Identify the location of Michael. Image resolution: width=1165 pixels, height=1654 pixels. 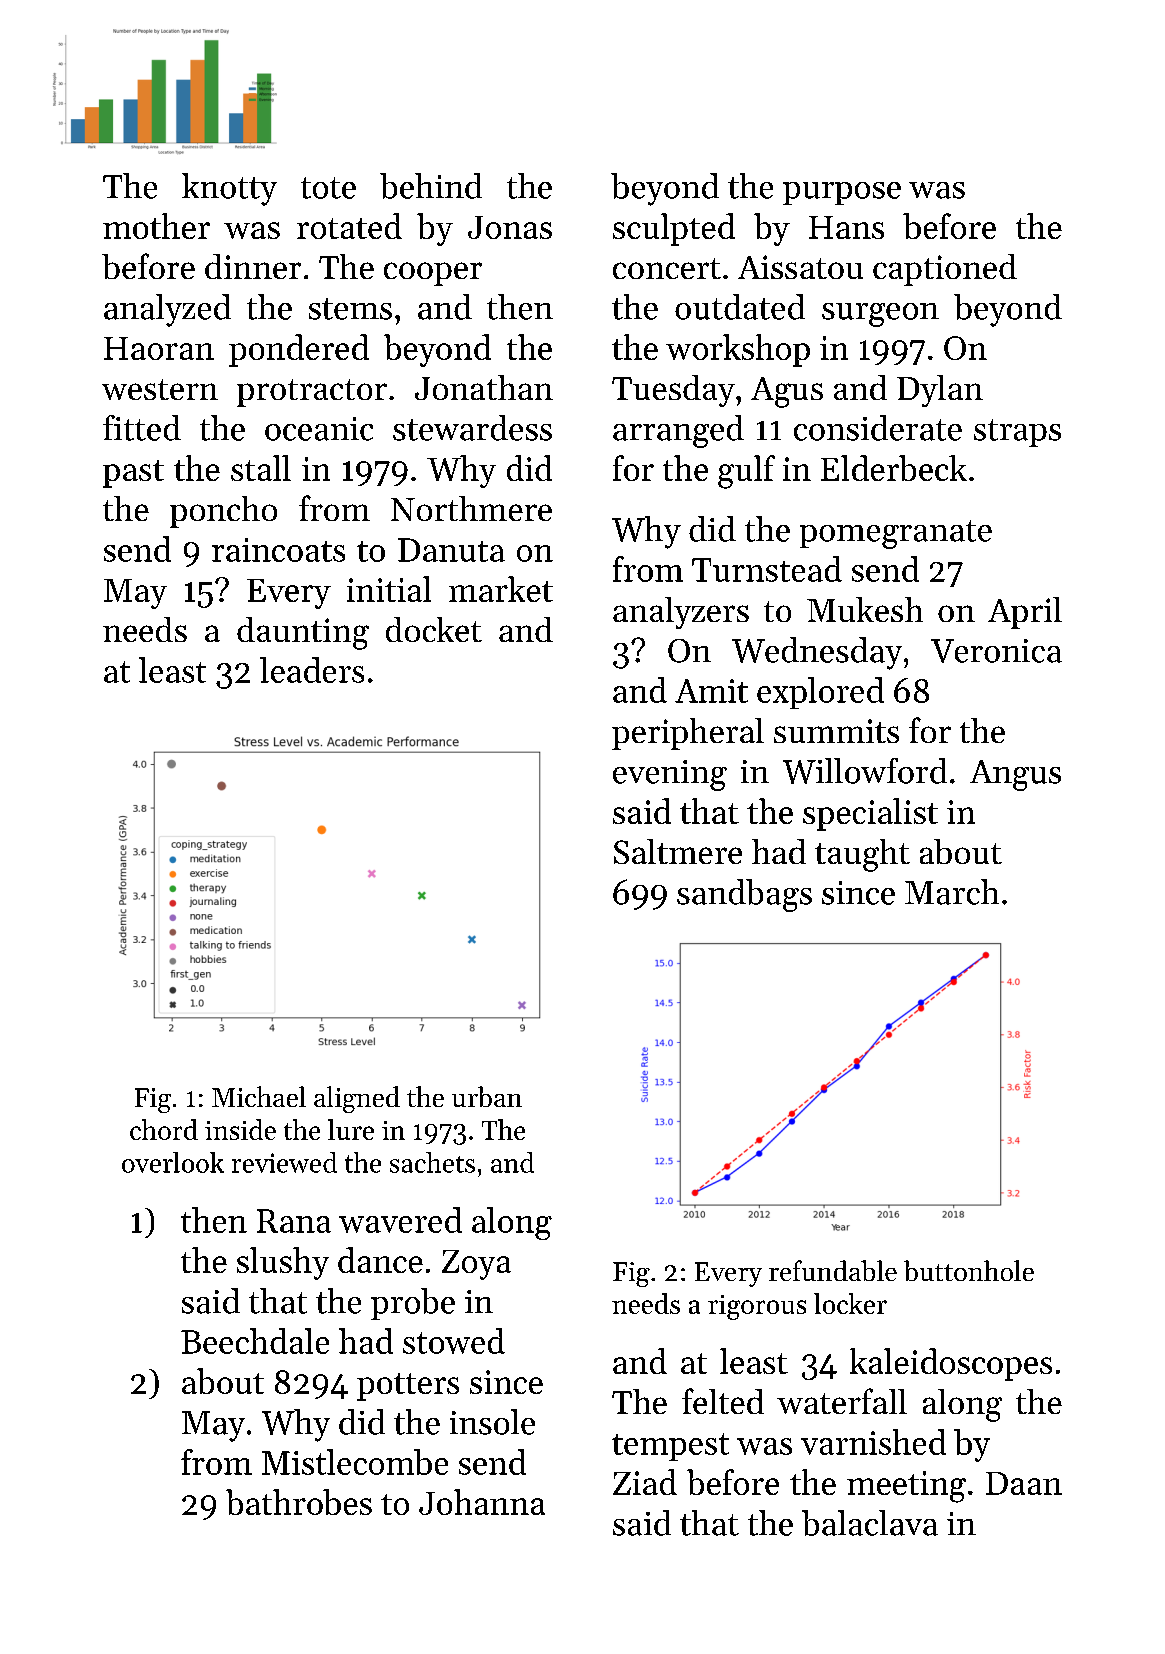
(259, 1096).
